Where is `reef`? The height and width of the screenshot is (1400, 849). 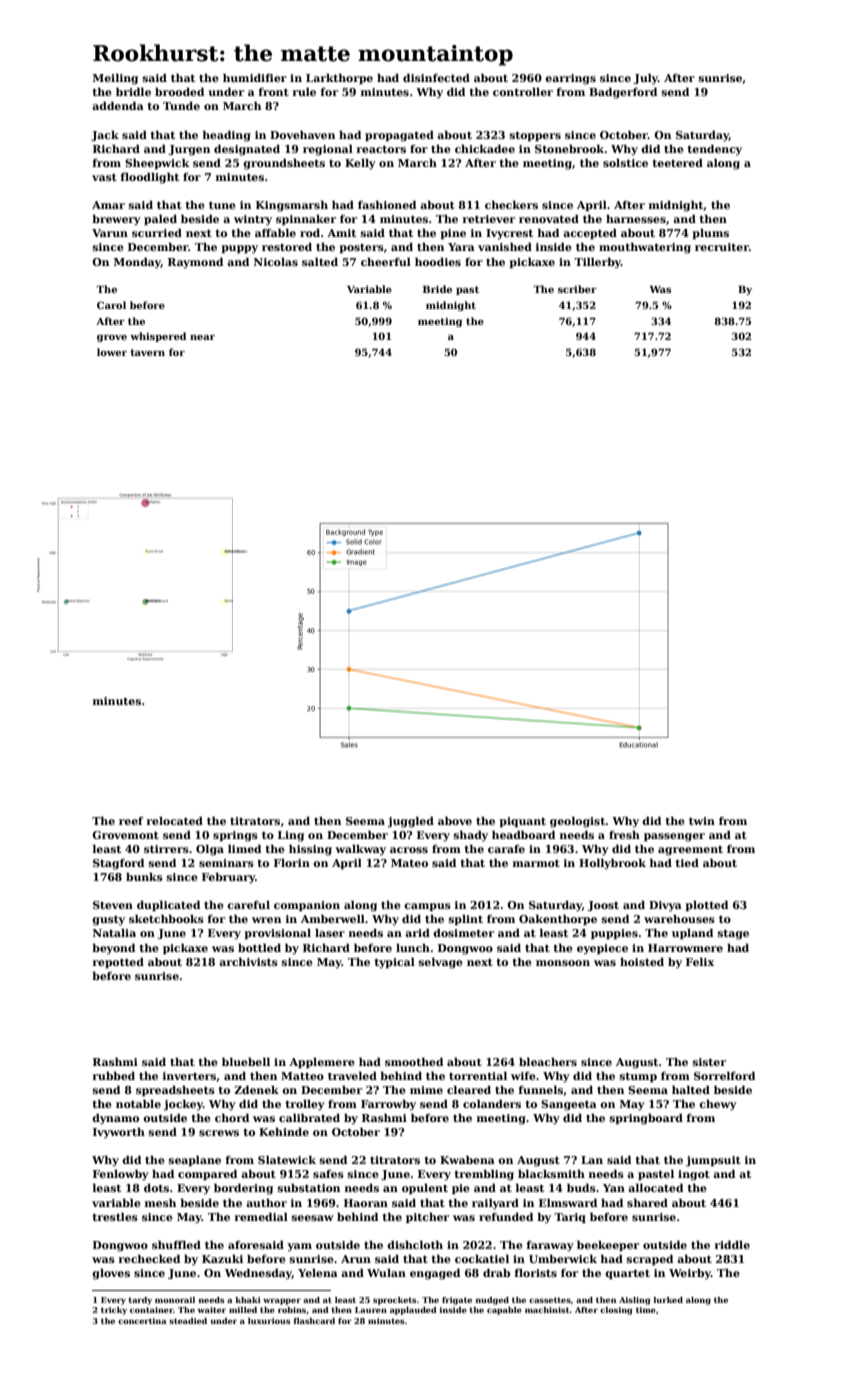 reef is located at coordinates (131, 821).
